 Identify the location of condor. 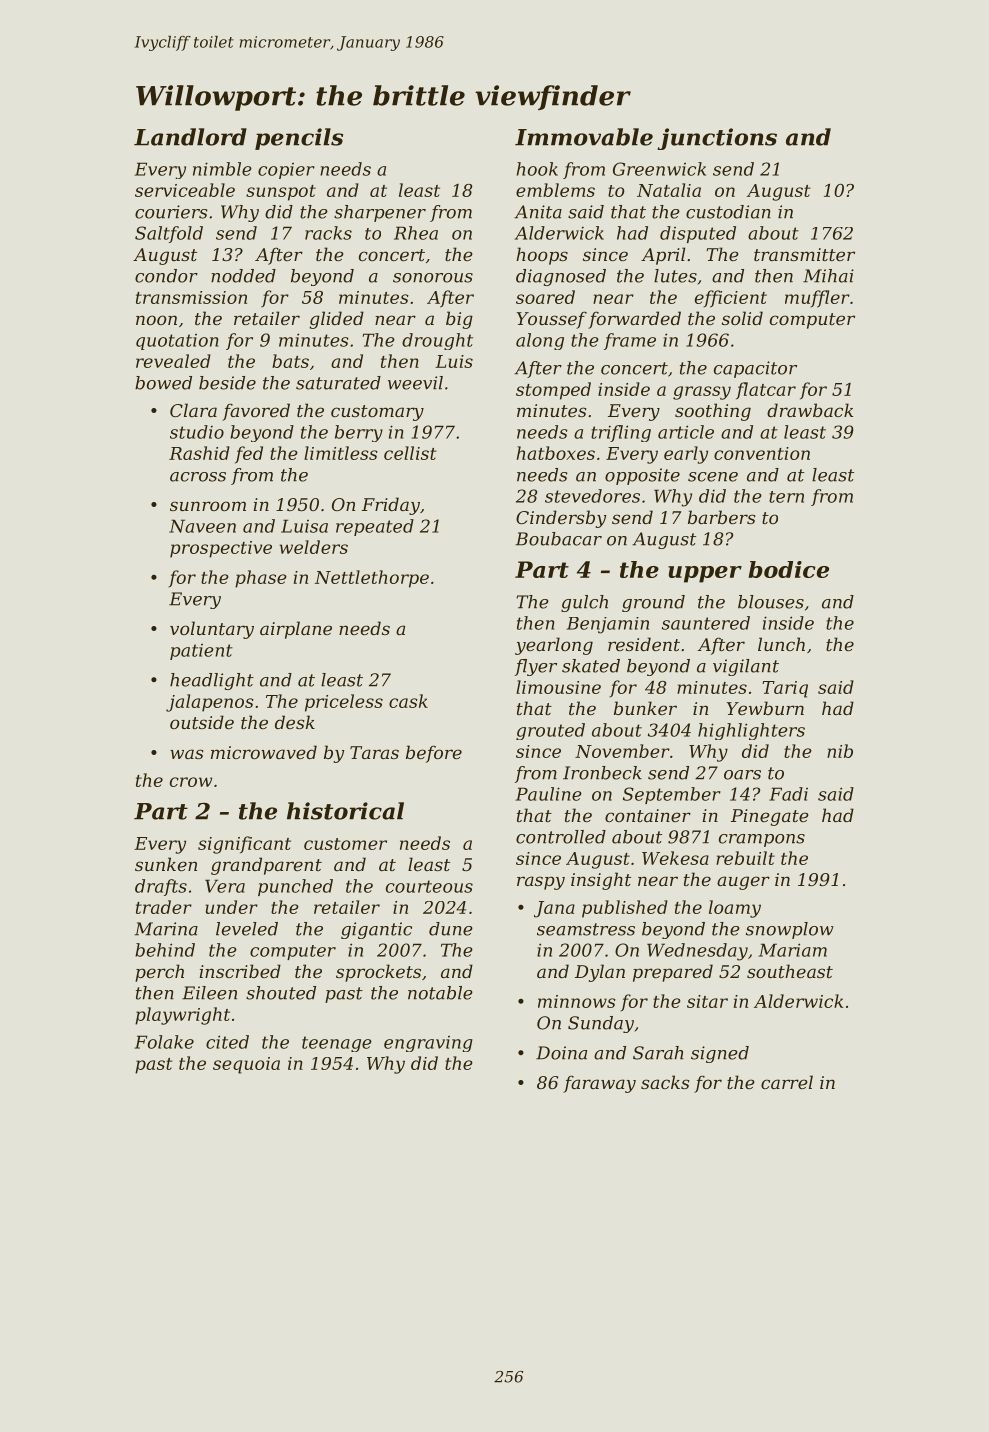
(166, 276).
